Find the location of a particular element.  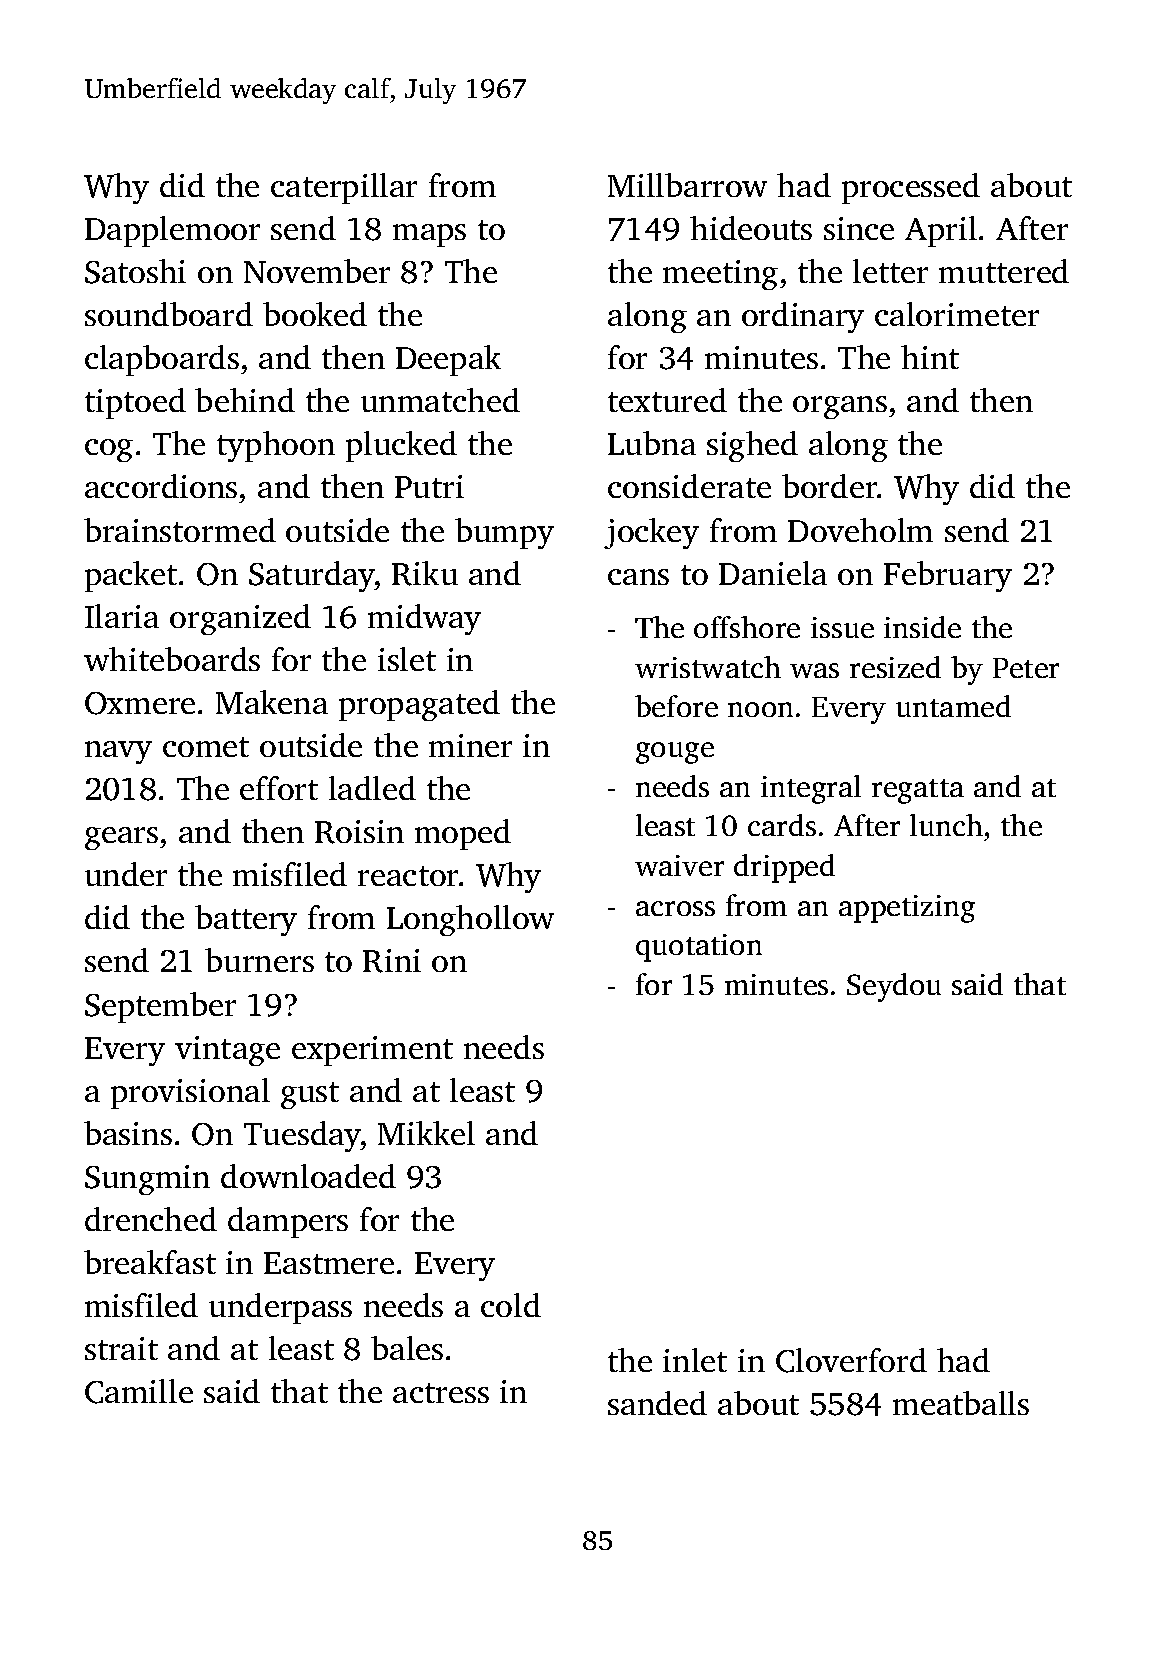

Millbarrow is located at coordinates (687, 185).
